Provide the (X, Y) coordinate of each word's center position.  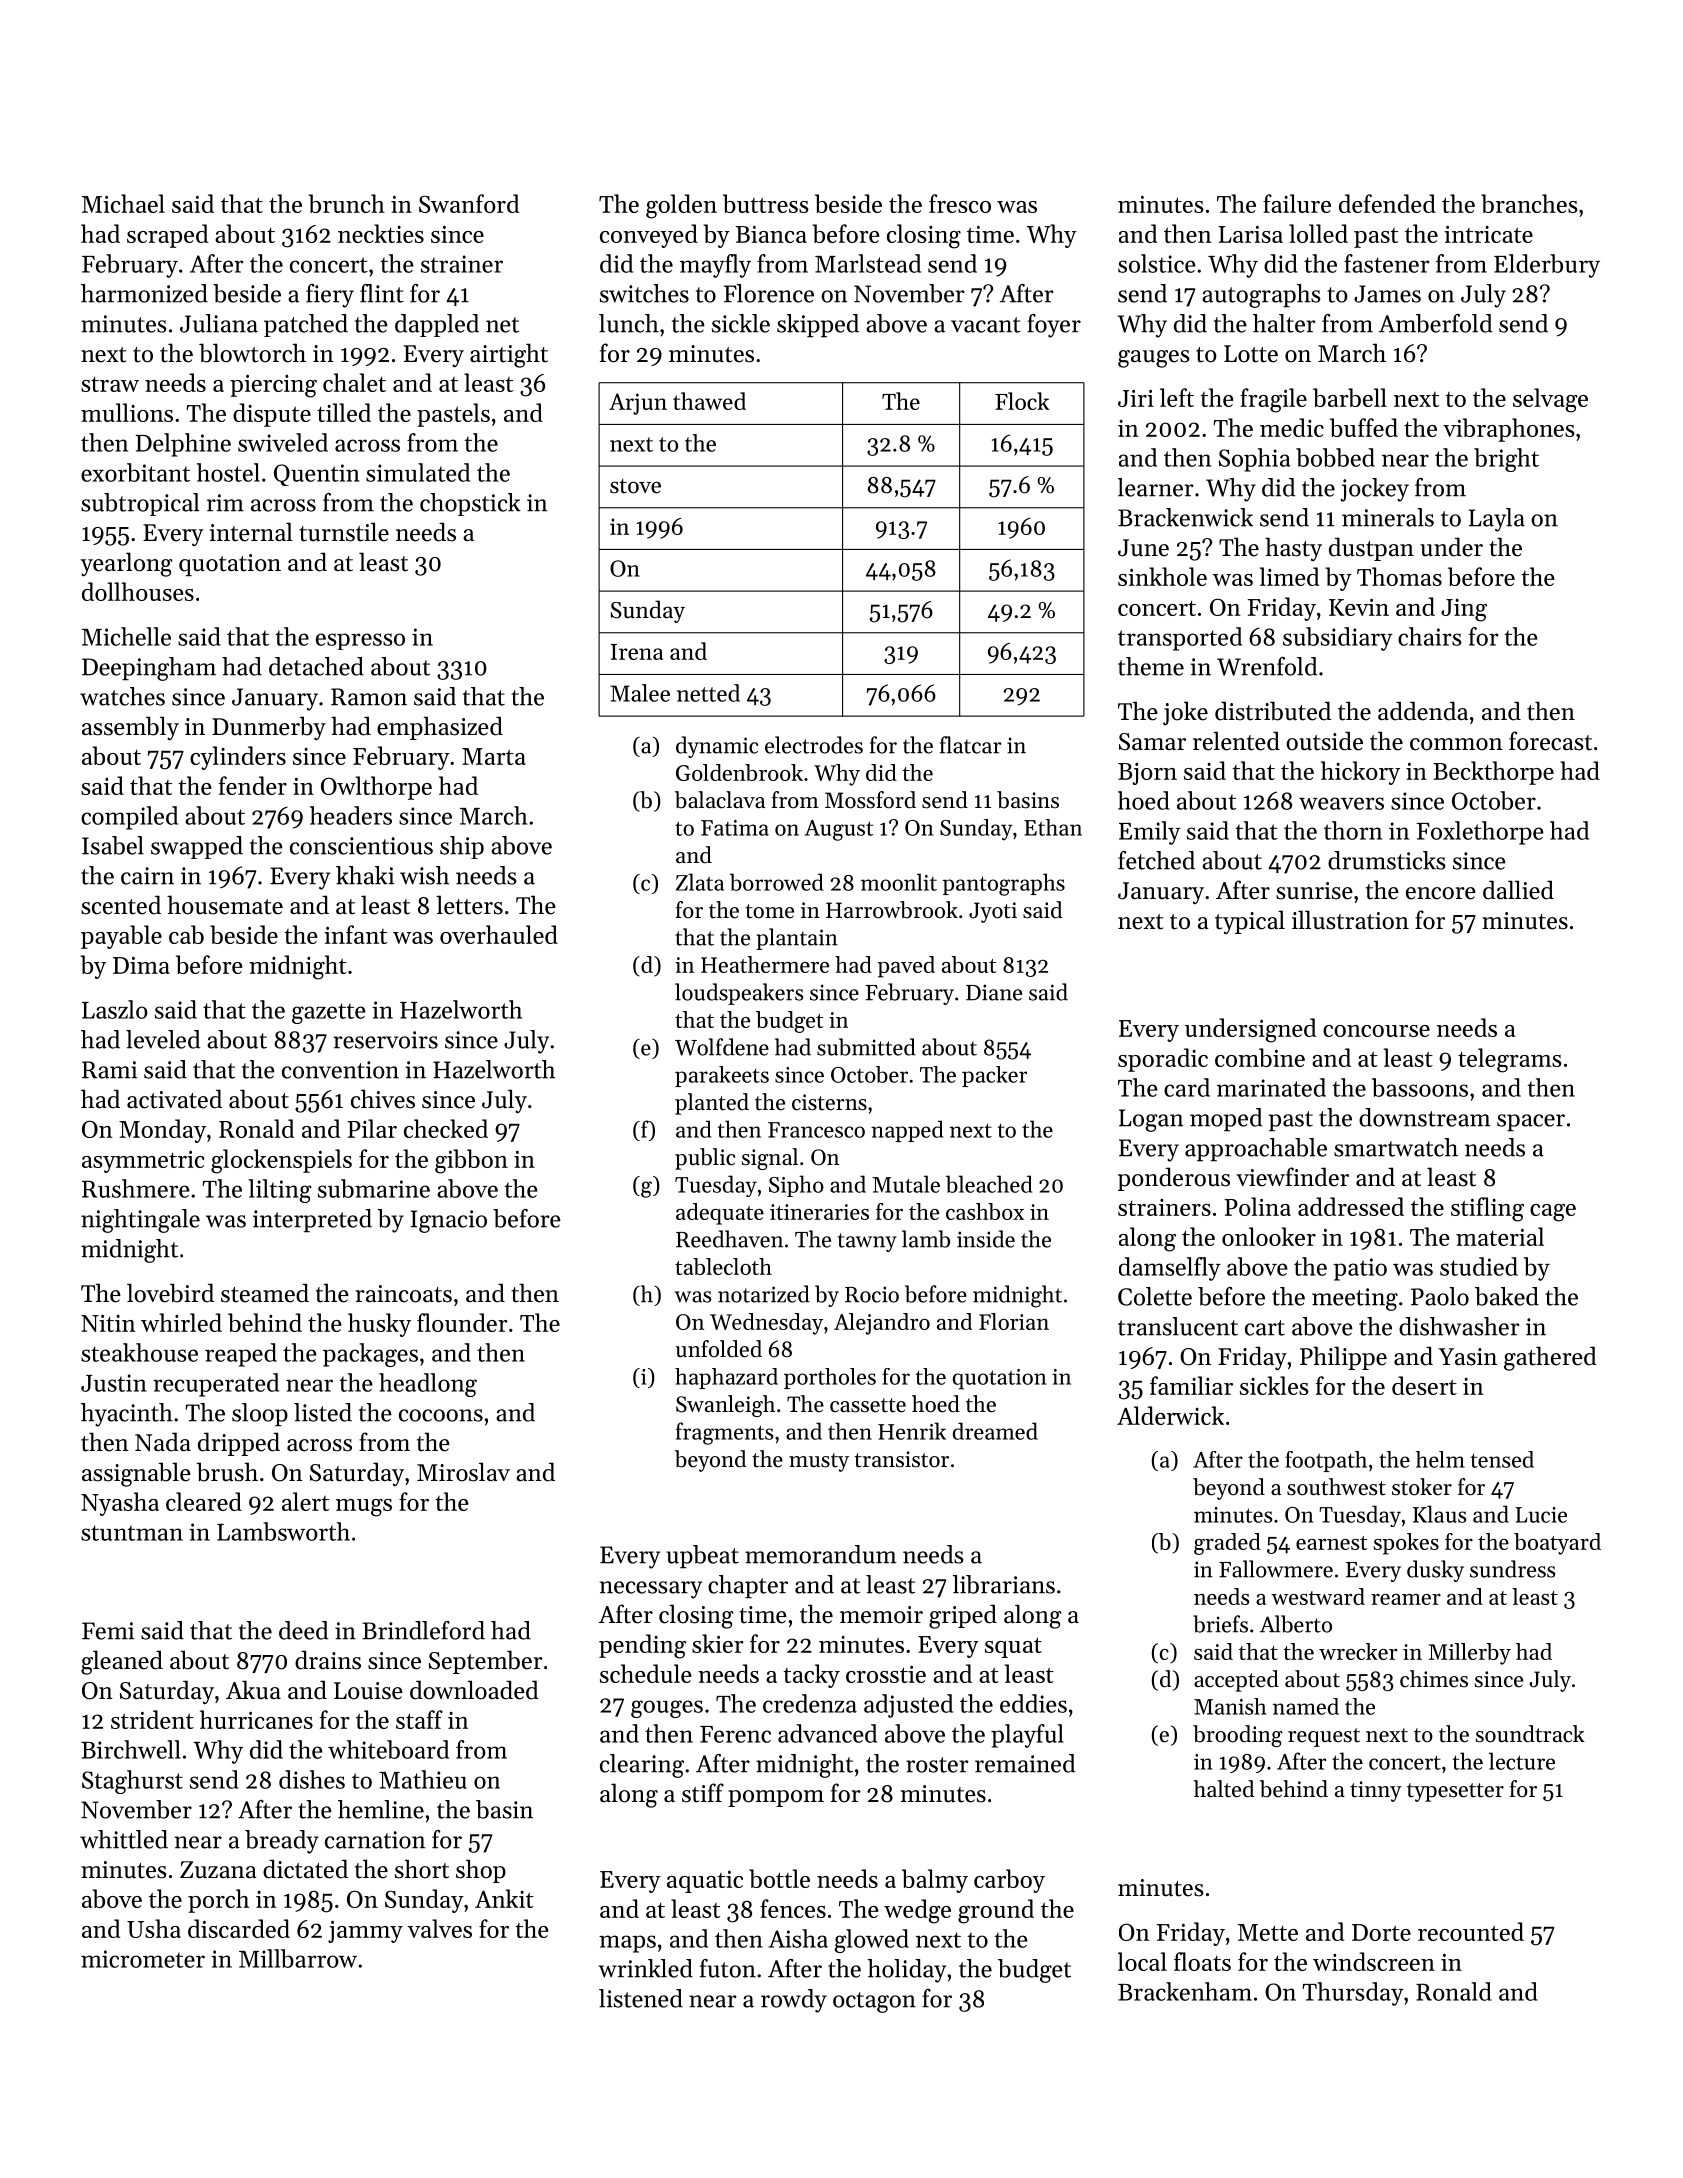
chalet (354, 382)
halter (1284, 323)
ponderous (1174, 1179)
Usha (154, 1928)
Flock (1022, 401)
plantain (797, 939)
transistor (902, 1459)
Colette (1155, 1296)
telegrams (1510, 1060)
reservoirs (385, 1040)
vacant (986, 325)
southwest (1336, 1487)
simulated (418, 472)
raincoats (403, 1294)
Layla (1497, 520)
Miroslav (463, 1472)
